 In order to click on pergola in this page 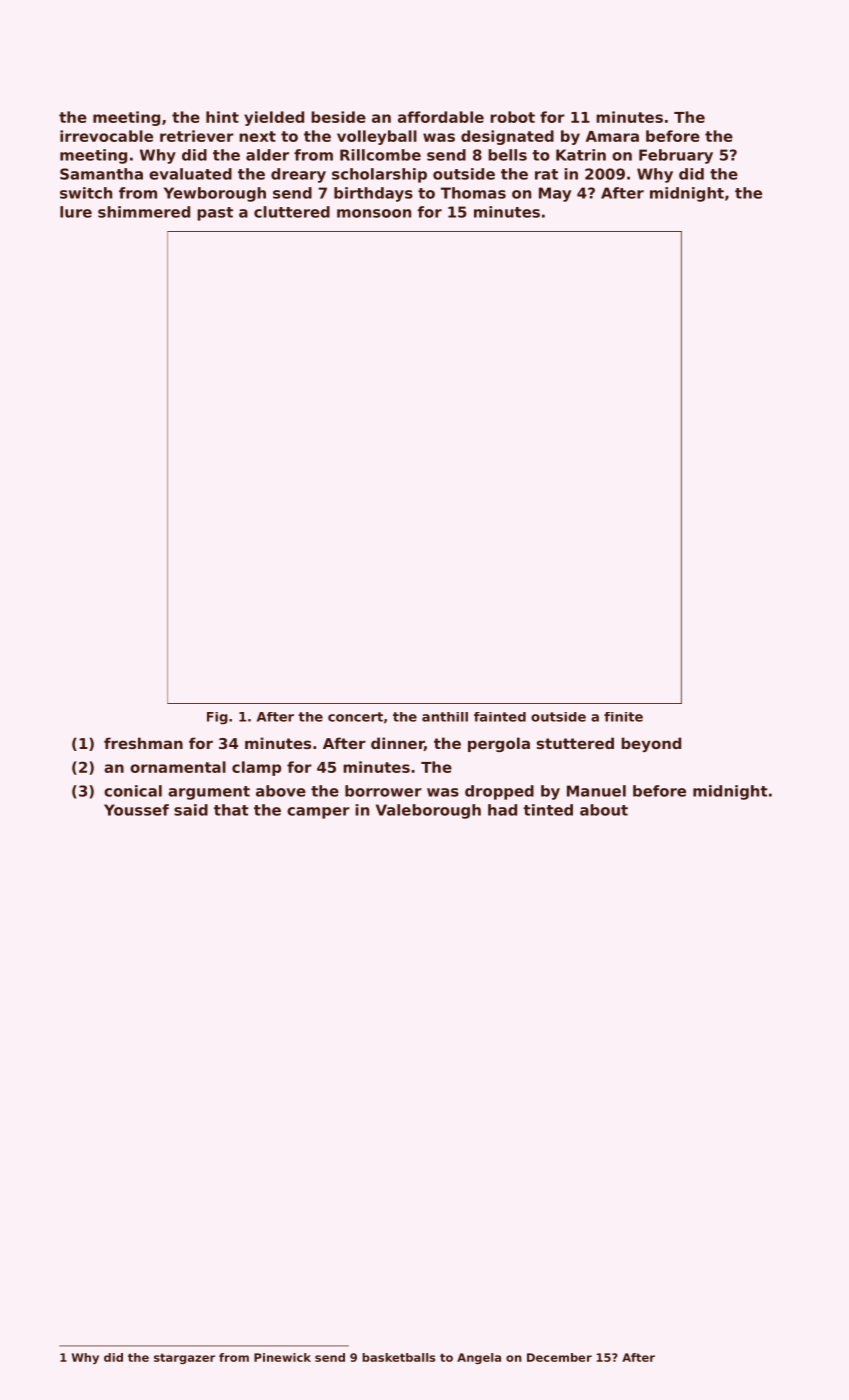, I will do `click(499, 744)`.
